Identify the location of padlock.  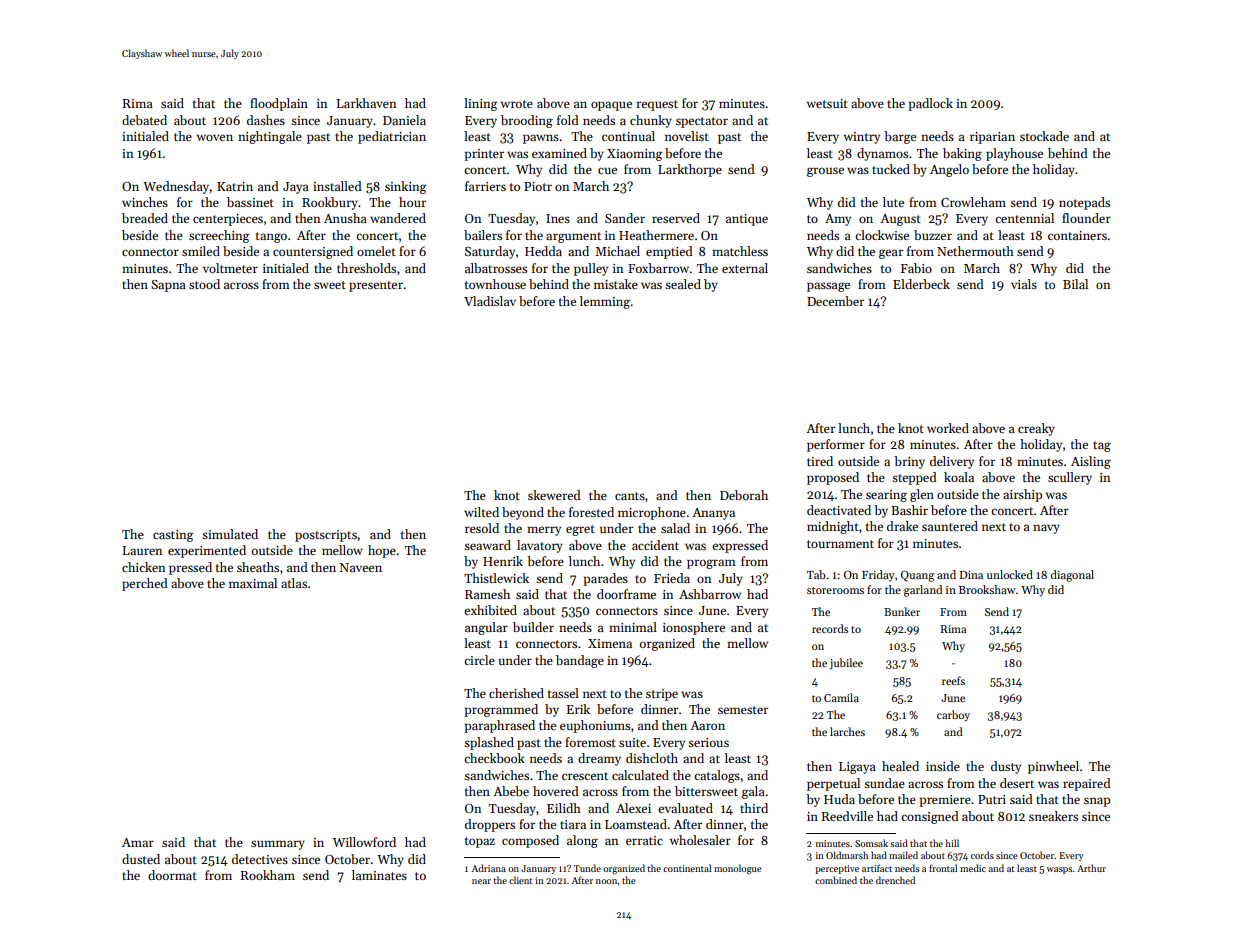
(930, 104).
